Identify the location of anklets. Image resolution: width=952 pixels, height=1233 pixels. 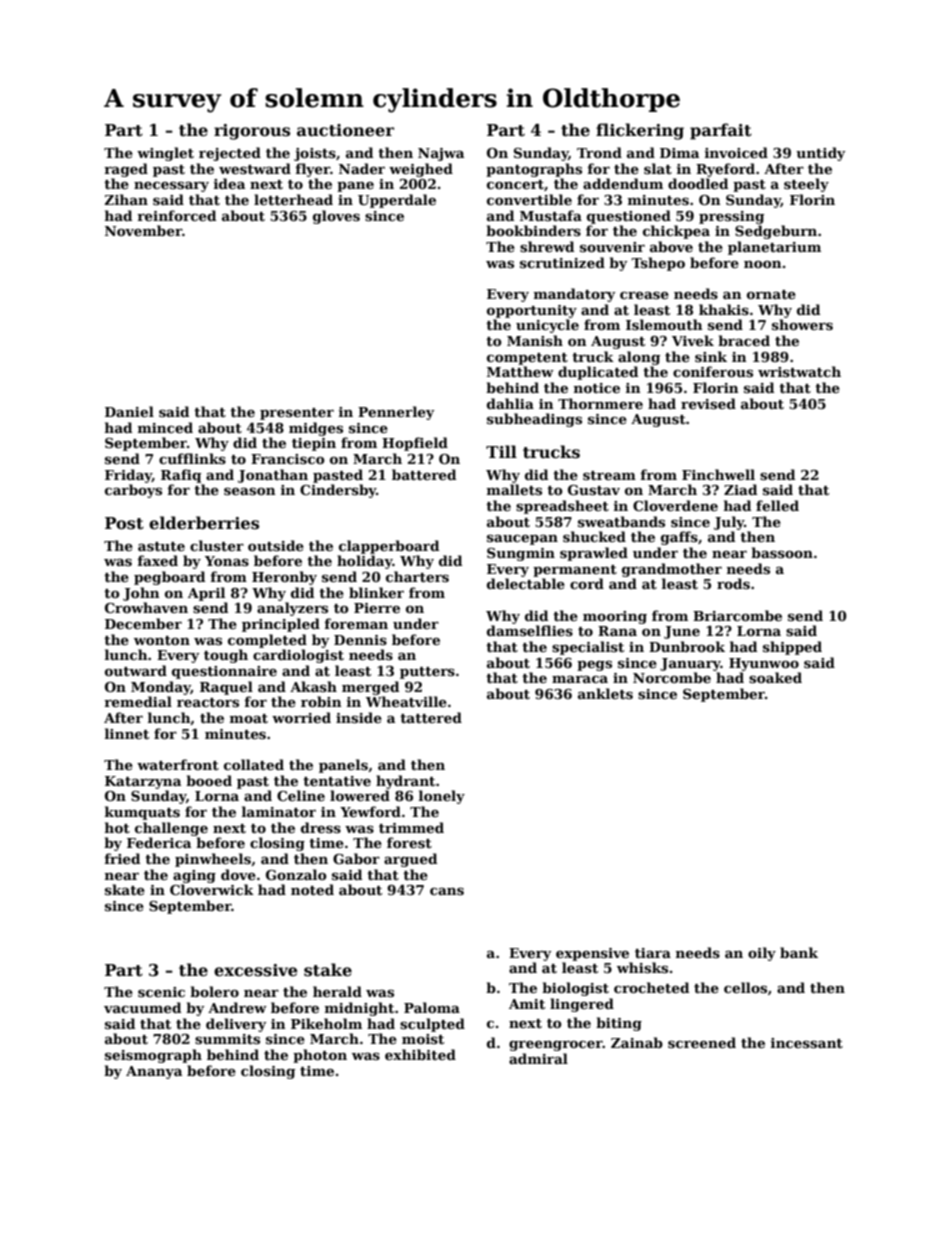
(605, 693).
